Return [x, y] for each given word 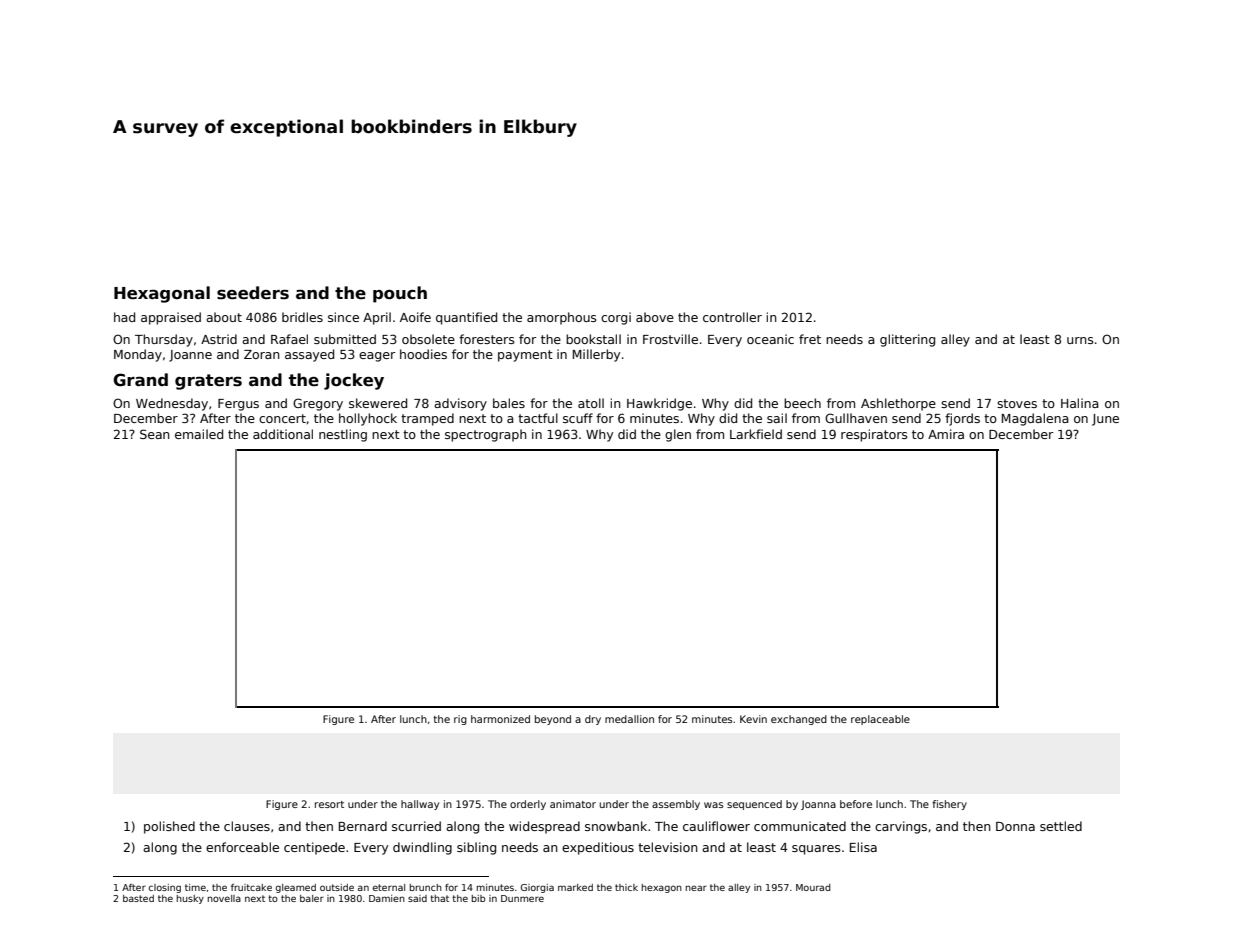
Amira [946, 434]
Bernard [363, 826]
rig [460, 720]
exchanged [799, 720]
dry [593, 720]
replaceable [880, 720]
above [655, 317]
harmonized [500, 719]
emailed [199, 434]
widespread [544, 827]
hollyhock [368, 419]
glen [678, 435]
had [124, 317]
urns [1080, 340]
